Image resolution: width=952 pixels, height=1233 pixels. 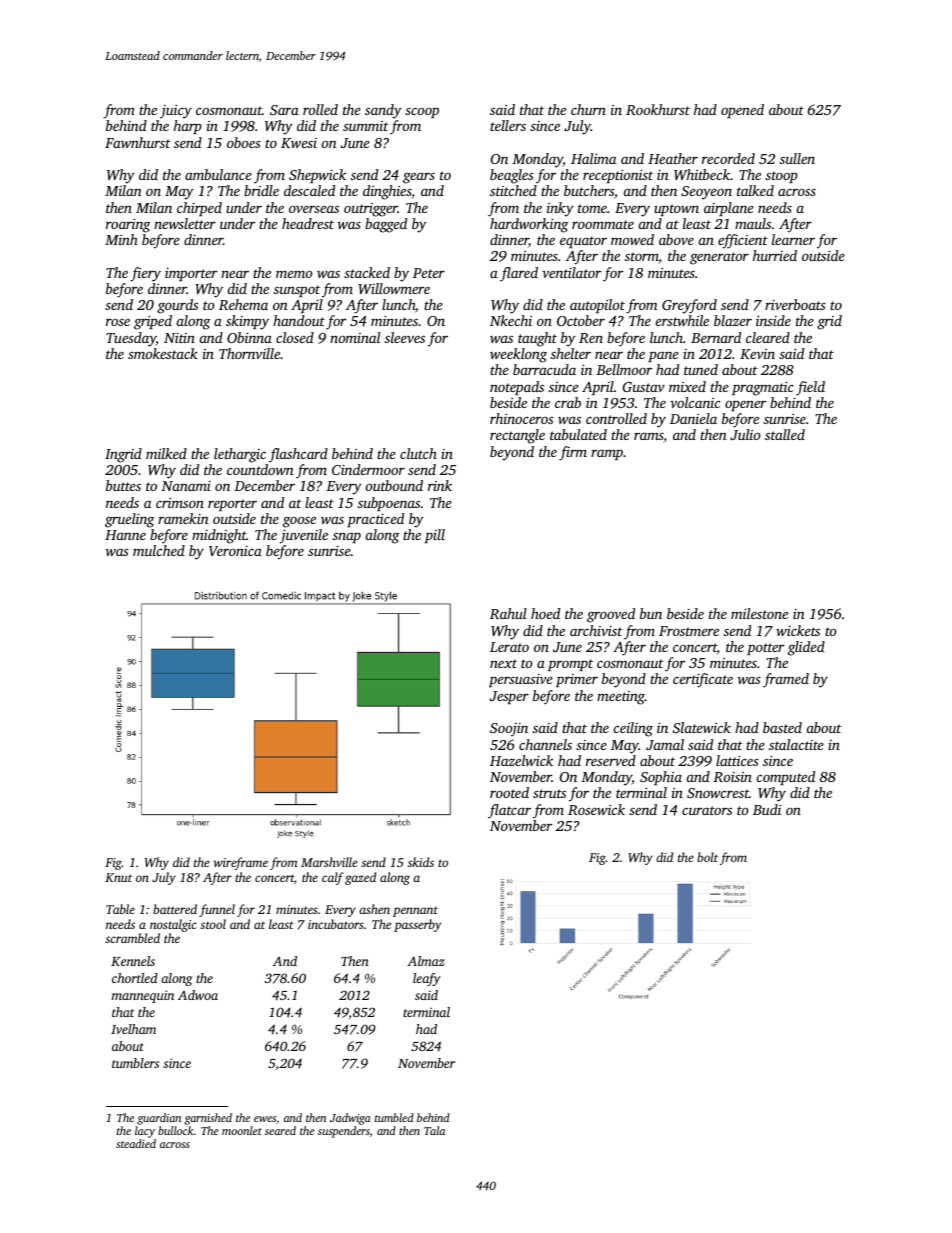 What do you see at coordinates (159, 550) in the page?
I see `mulched` at bounding box center [159, 550].
